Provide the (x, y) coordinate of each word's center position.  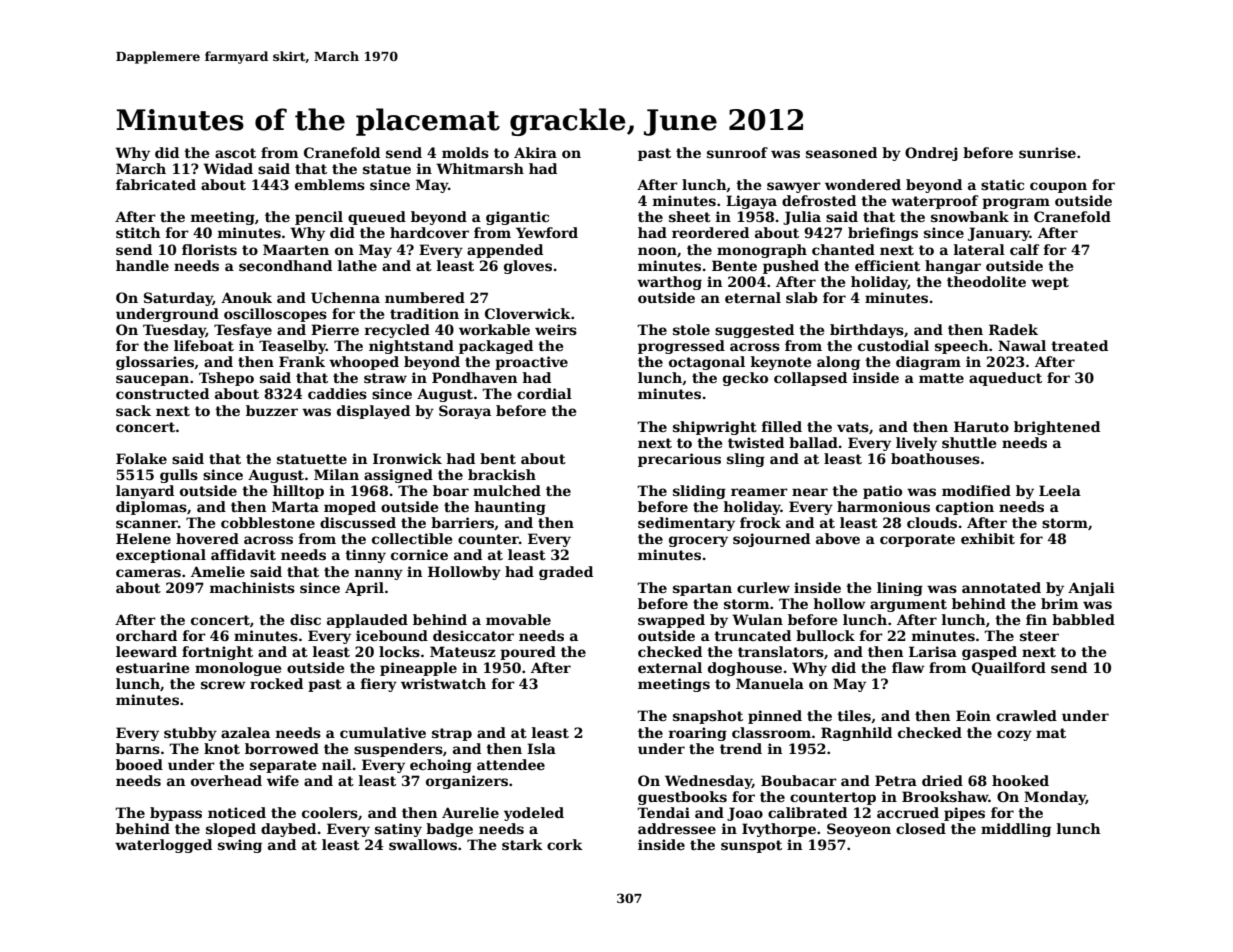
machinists (252, 587)
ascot (235, 153)
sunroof (737, 152)
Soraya (465, 412)
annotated (1001, 587)
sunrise (1047, 152)
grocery (698, 541)
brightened (1057, 428)
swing (240, 846)
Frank (302, 361)
